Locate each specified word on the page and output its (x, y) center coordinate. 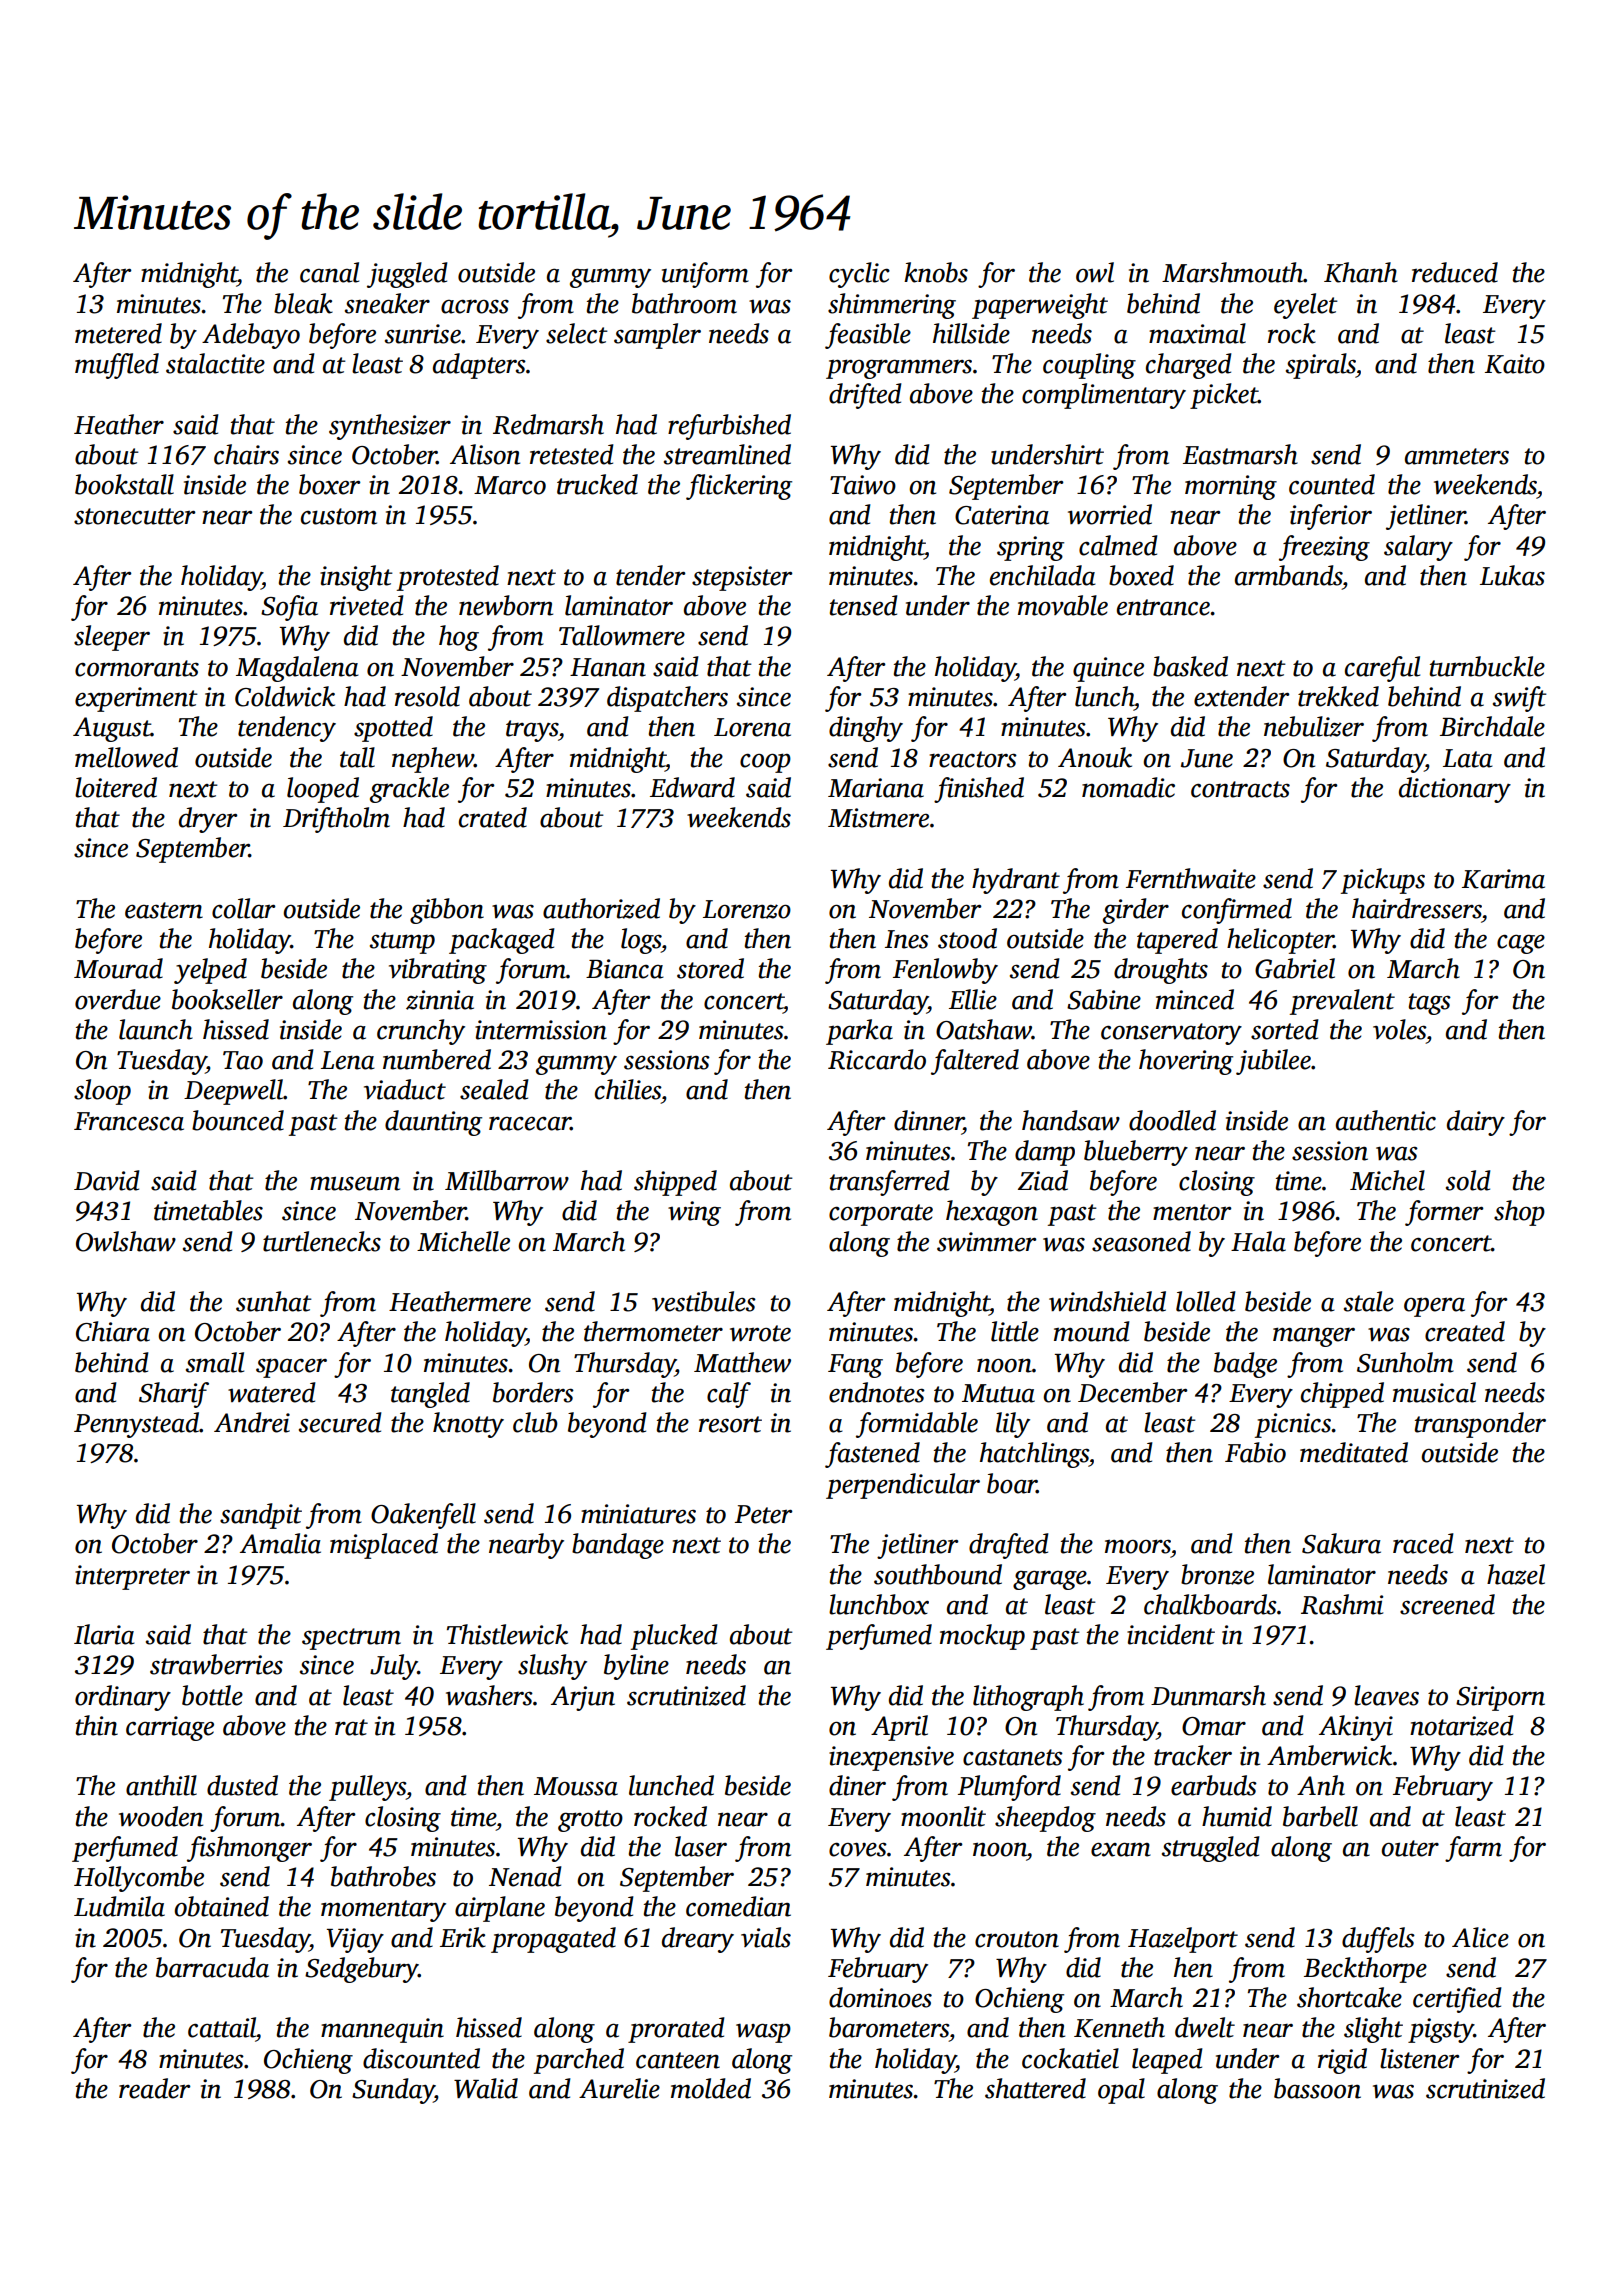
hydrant (1016, 881)
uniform (705, 275)
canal (329, 272)
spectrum (351, 1639)
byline (636, 1667)
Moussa (576, 1786)
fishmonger (249, 1849)
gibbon (447, 911)
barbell (1320, 1816)
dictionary (1455, 790)
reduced (1455, 272)
